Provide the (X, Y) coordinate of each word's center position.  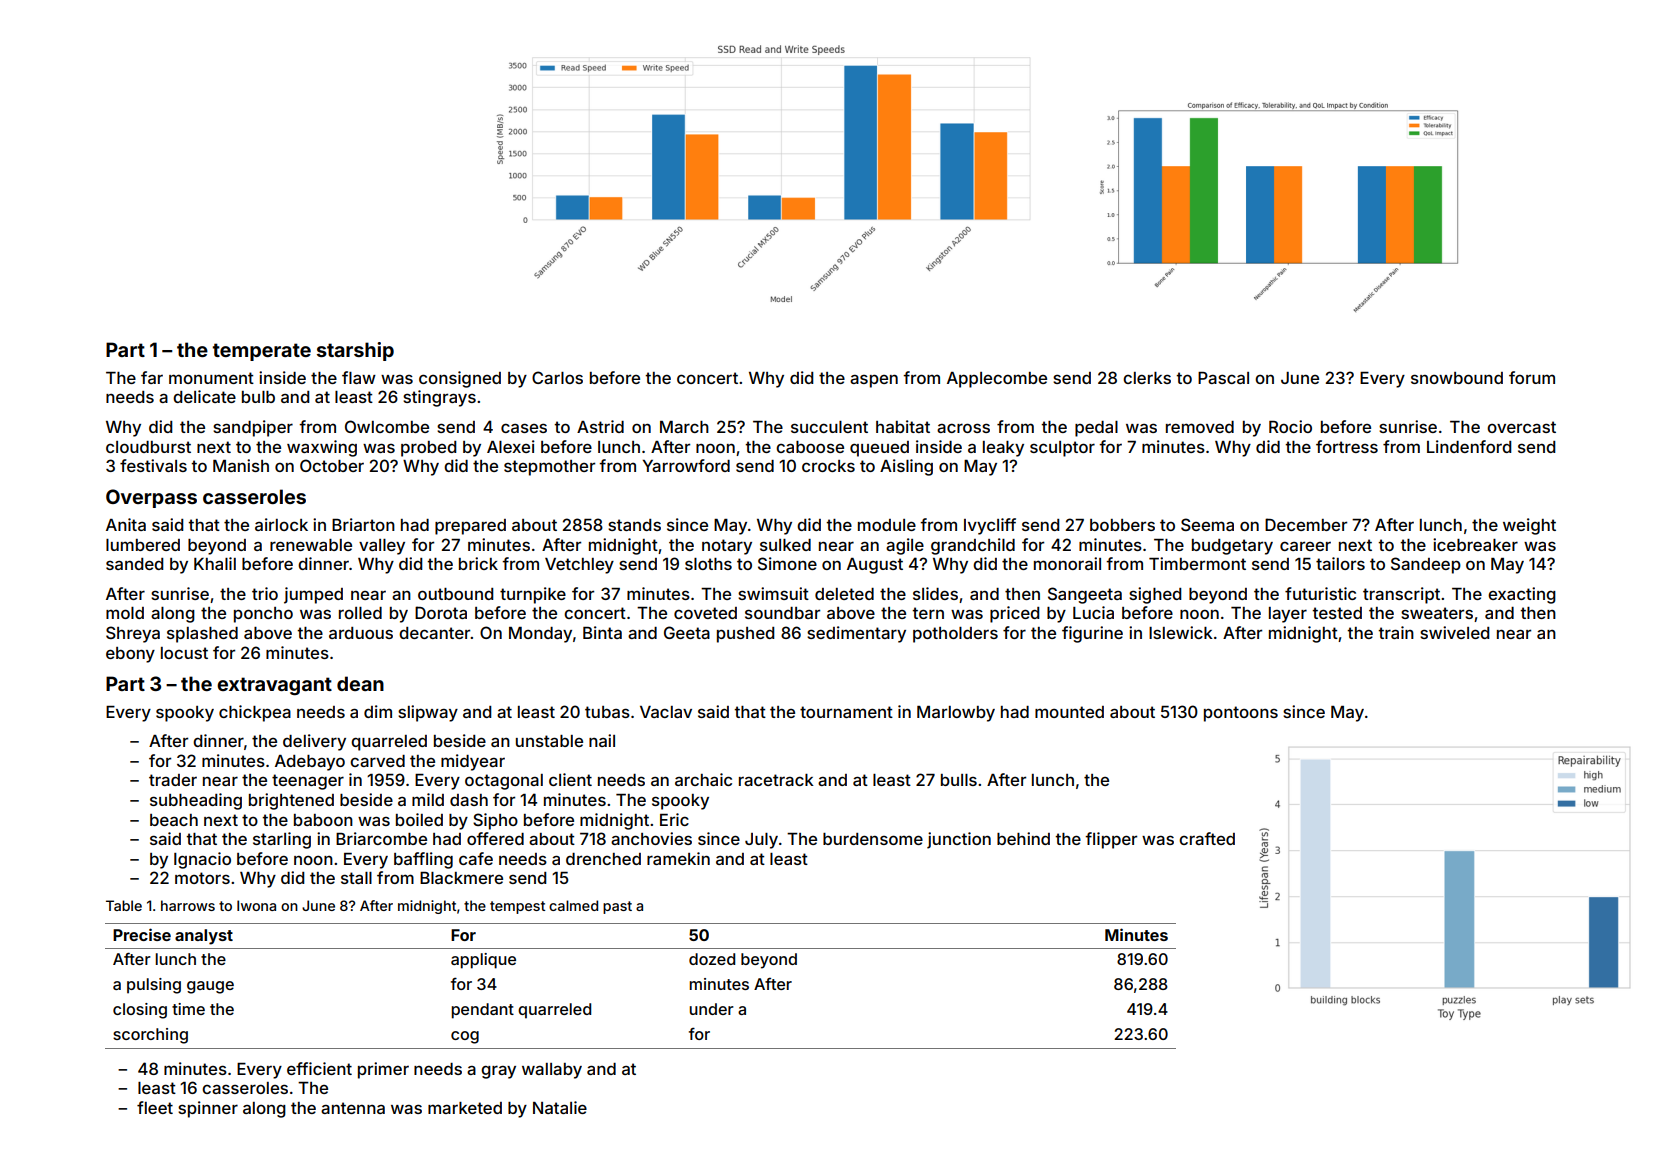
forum (1532, 377)
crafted (1207, 838)
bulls (959, 780)
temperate (262, 352)
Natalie (560, 1107)
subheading (196, 801)
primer (383, 1070)
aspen (874, 381)
